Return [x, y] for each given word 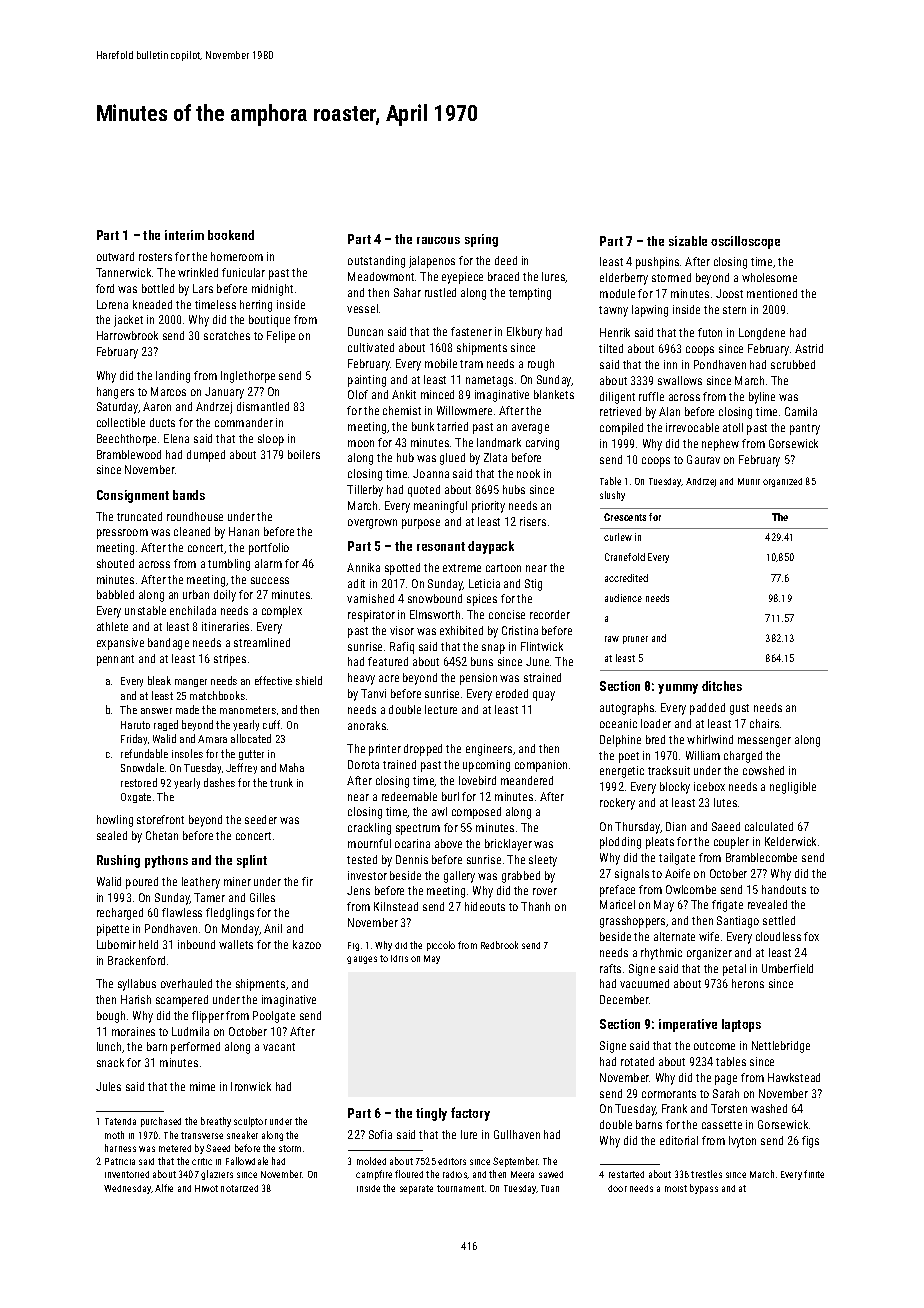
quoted [424, 491]
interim [184, 235]
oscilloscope [745, 242]
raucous [438, 240]
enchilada [193, 610]
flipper [208, 1017]
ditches [722, 686]
